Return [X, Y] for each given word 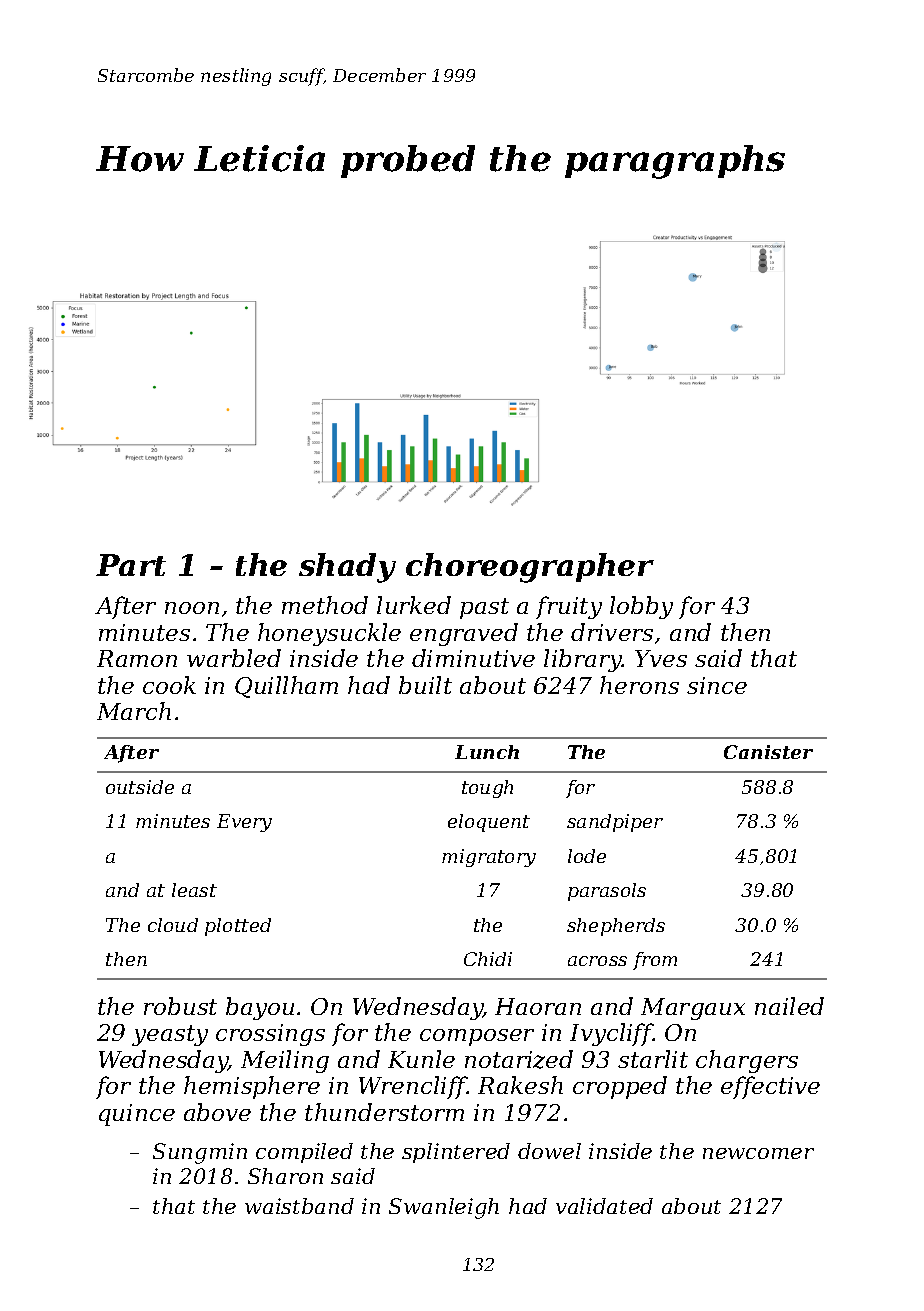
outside [140, 787]
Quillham [286, 687]
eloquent [489, 823]
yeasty [170, 1035]
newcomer [758, 1153]
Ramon [137, 658]
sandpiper [615, 823]
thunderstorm [384, 1112]
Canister [768, 752]
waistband [299, 1206]
